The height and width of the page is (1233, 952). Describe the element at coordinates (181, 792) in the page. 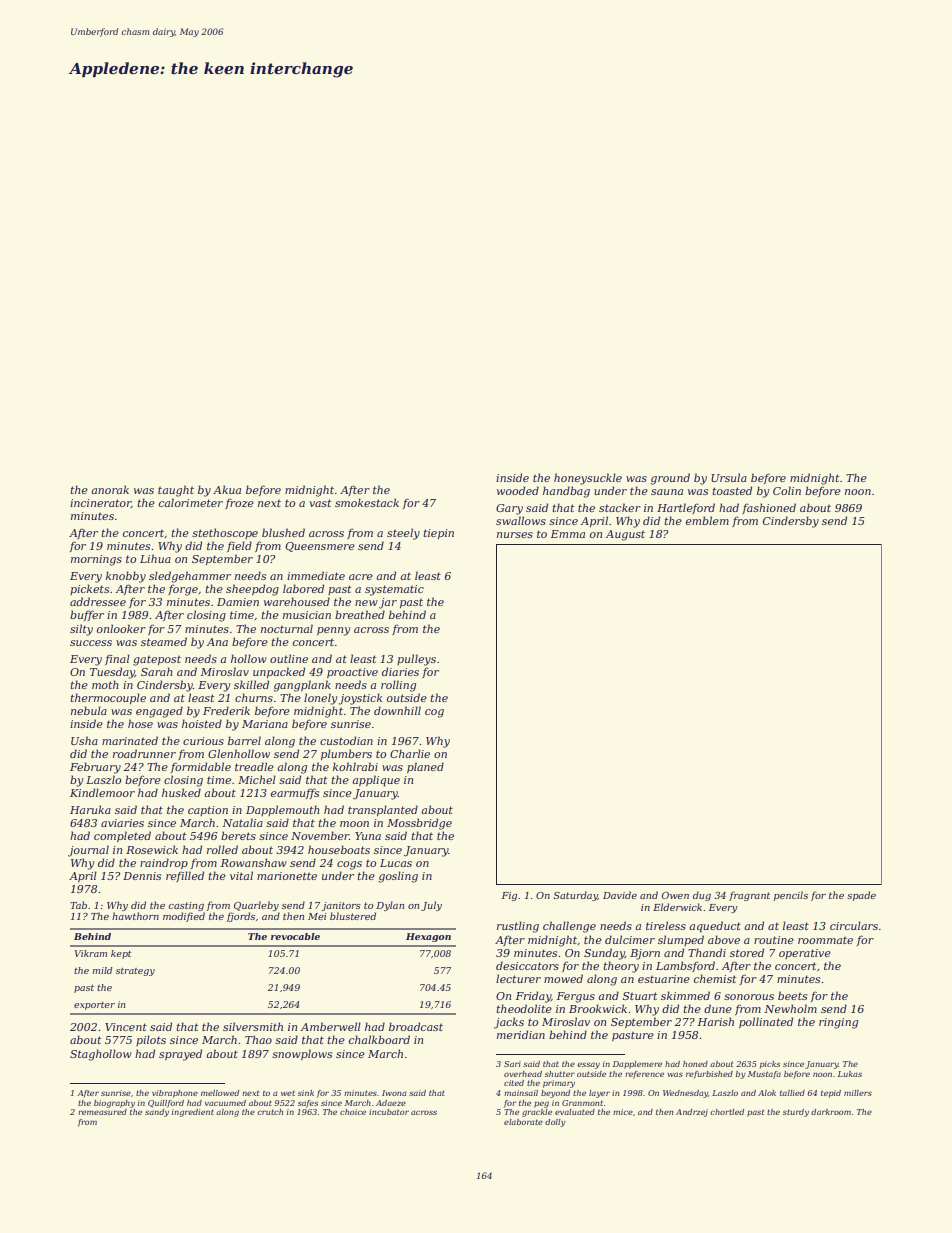

I see `husked` at that location.
